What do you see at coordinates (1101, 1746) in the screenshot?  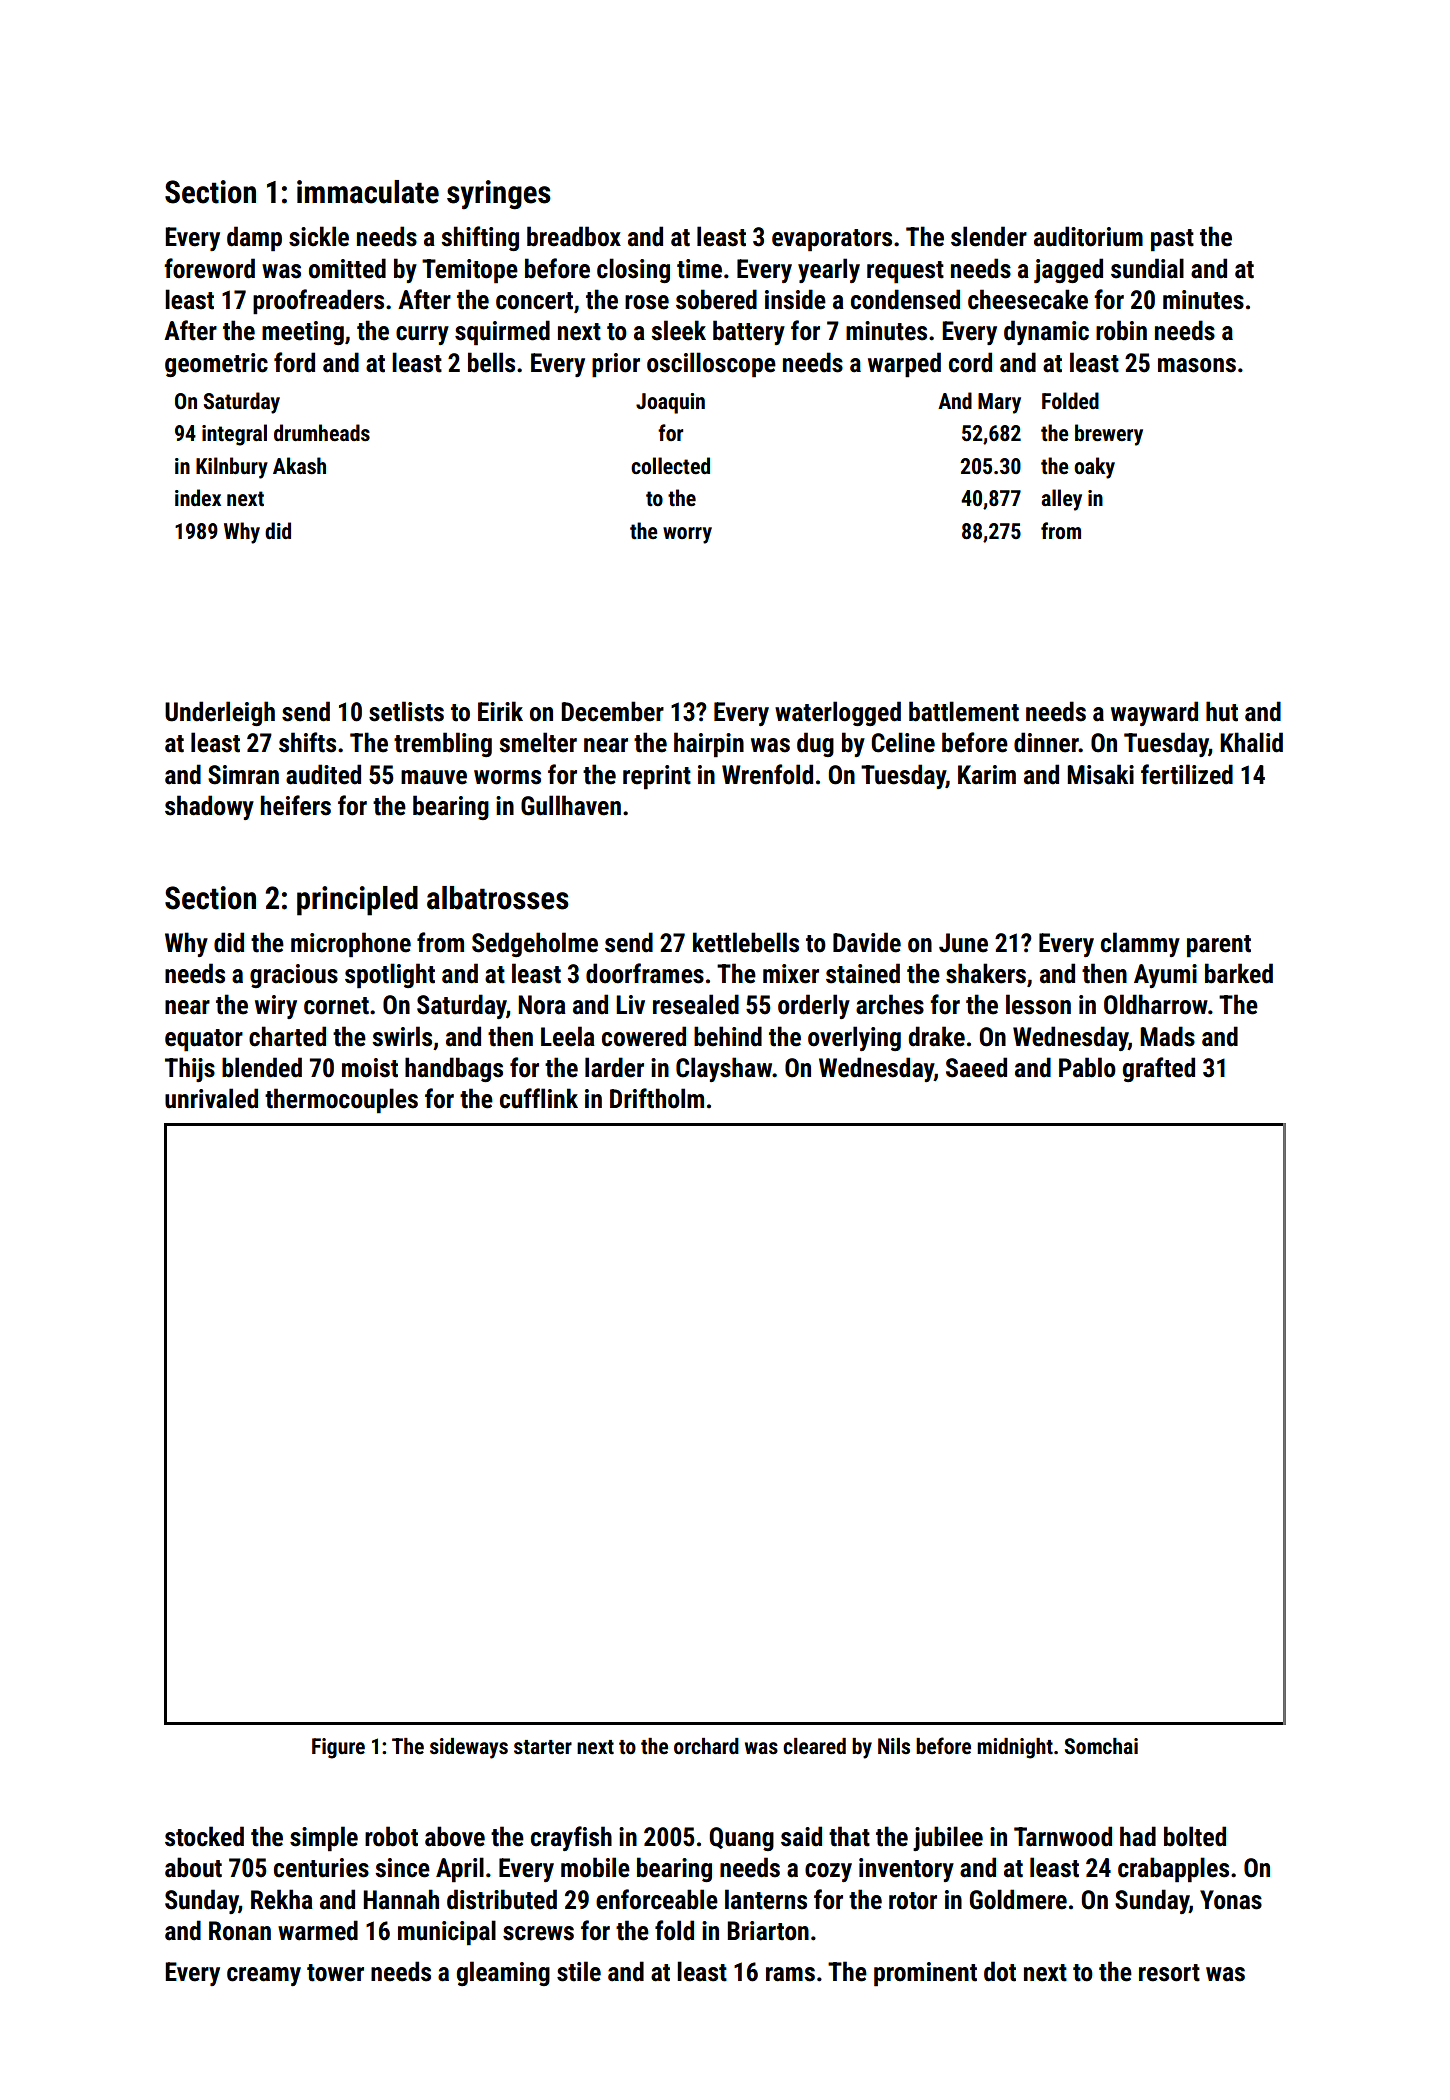 I see `Somchai` at bounding box center [1101, 1746].
